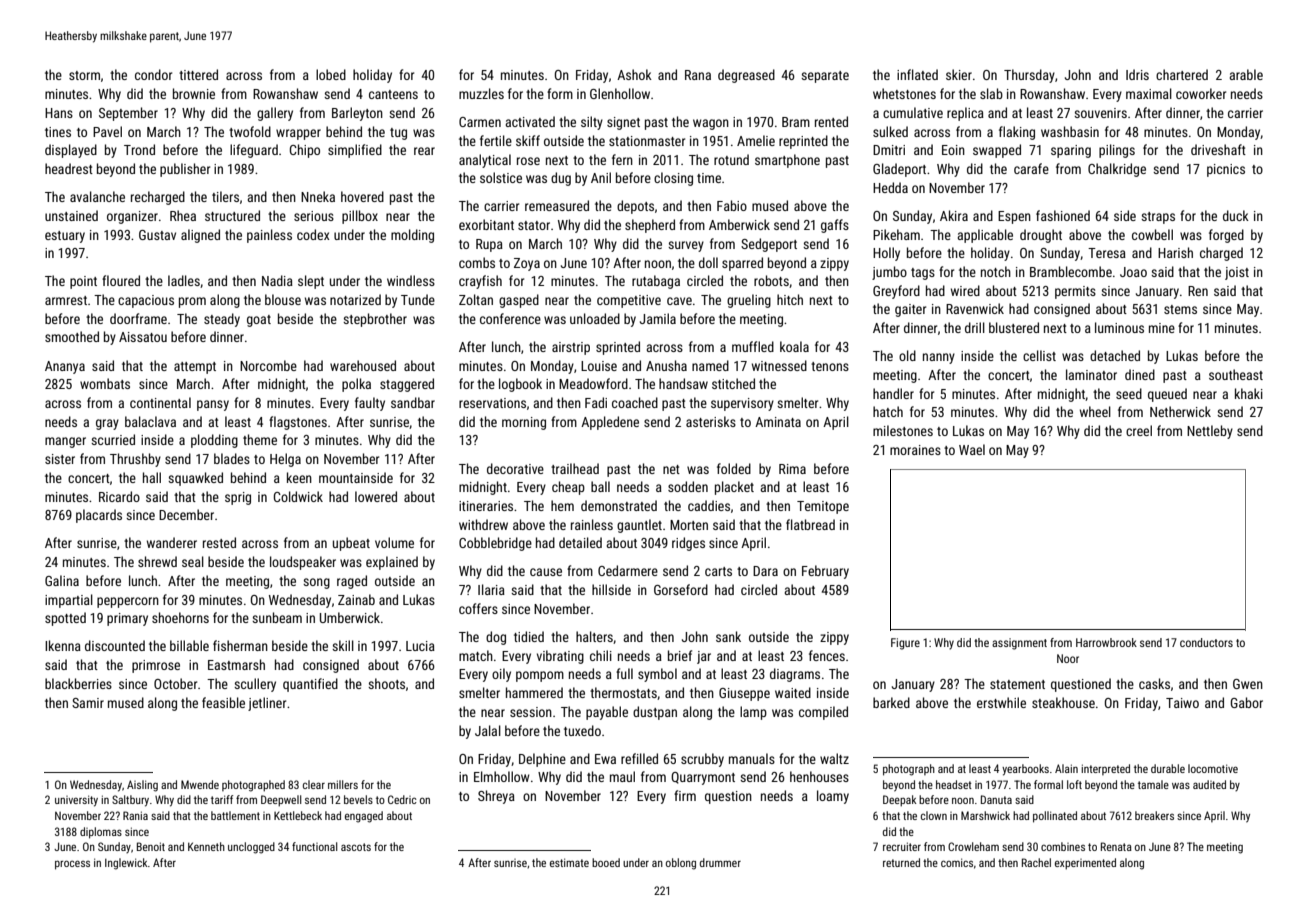 This screenshot has width=1308, height=924. What do you see at coordinates (1019, 644) in the screenshot?
I see `assignment` at bounding box center [1019, 644].
